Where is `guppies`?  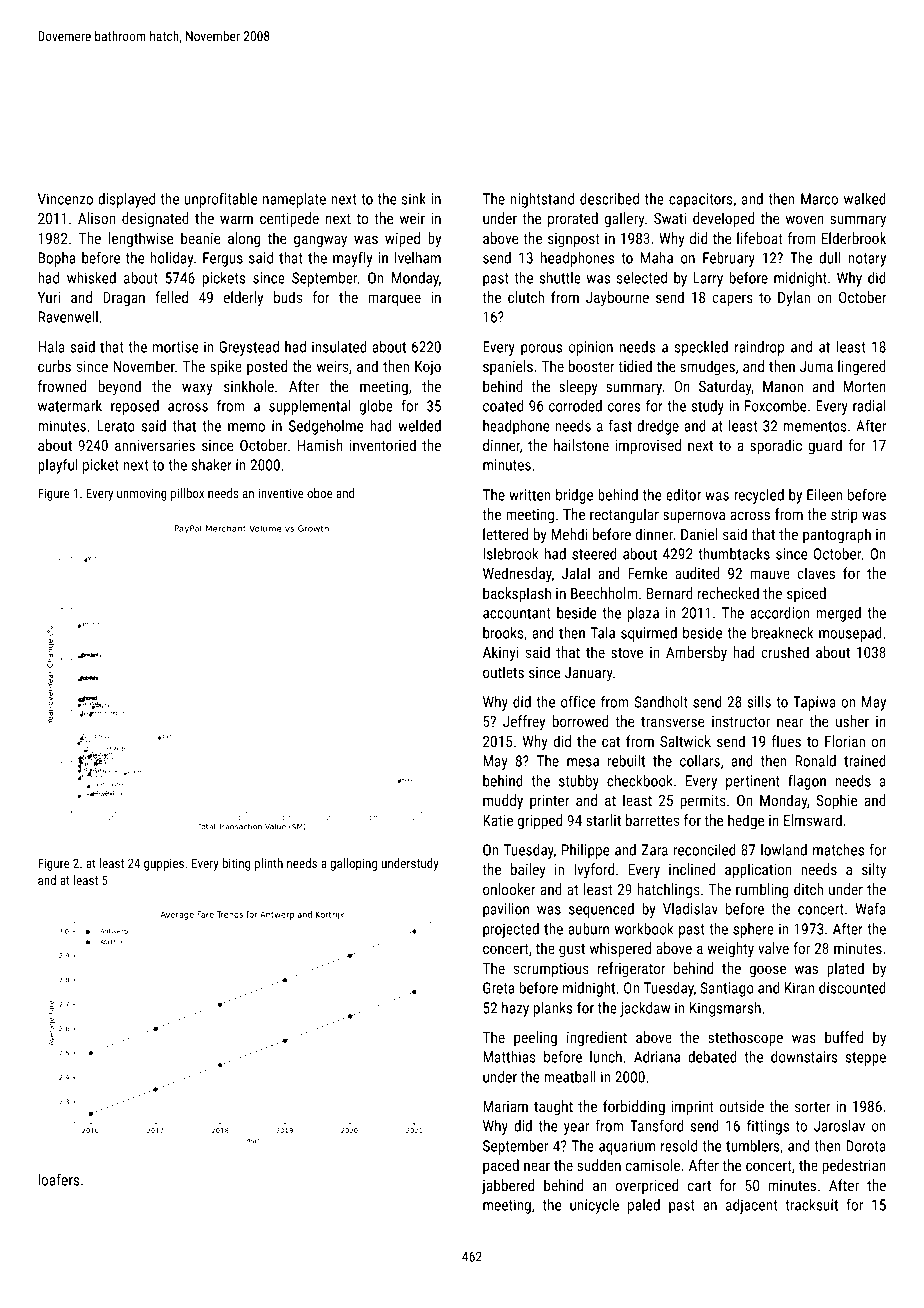
guppies is located at coordinates (164, 864).
